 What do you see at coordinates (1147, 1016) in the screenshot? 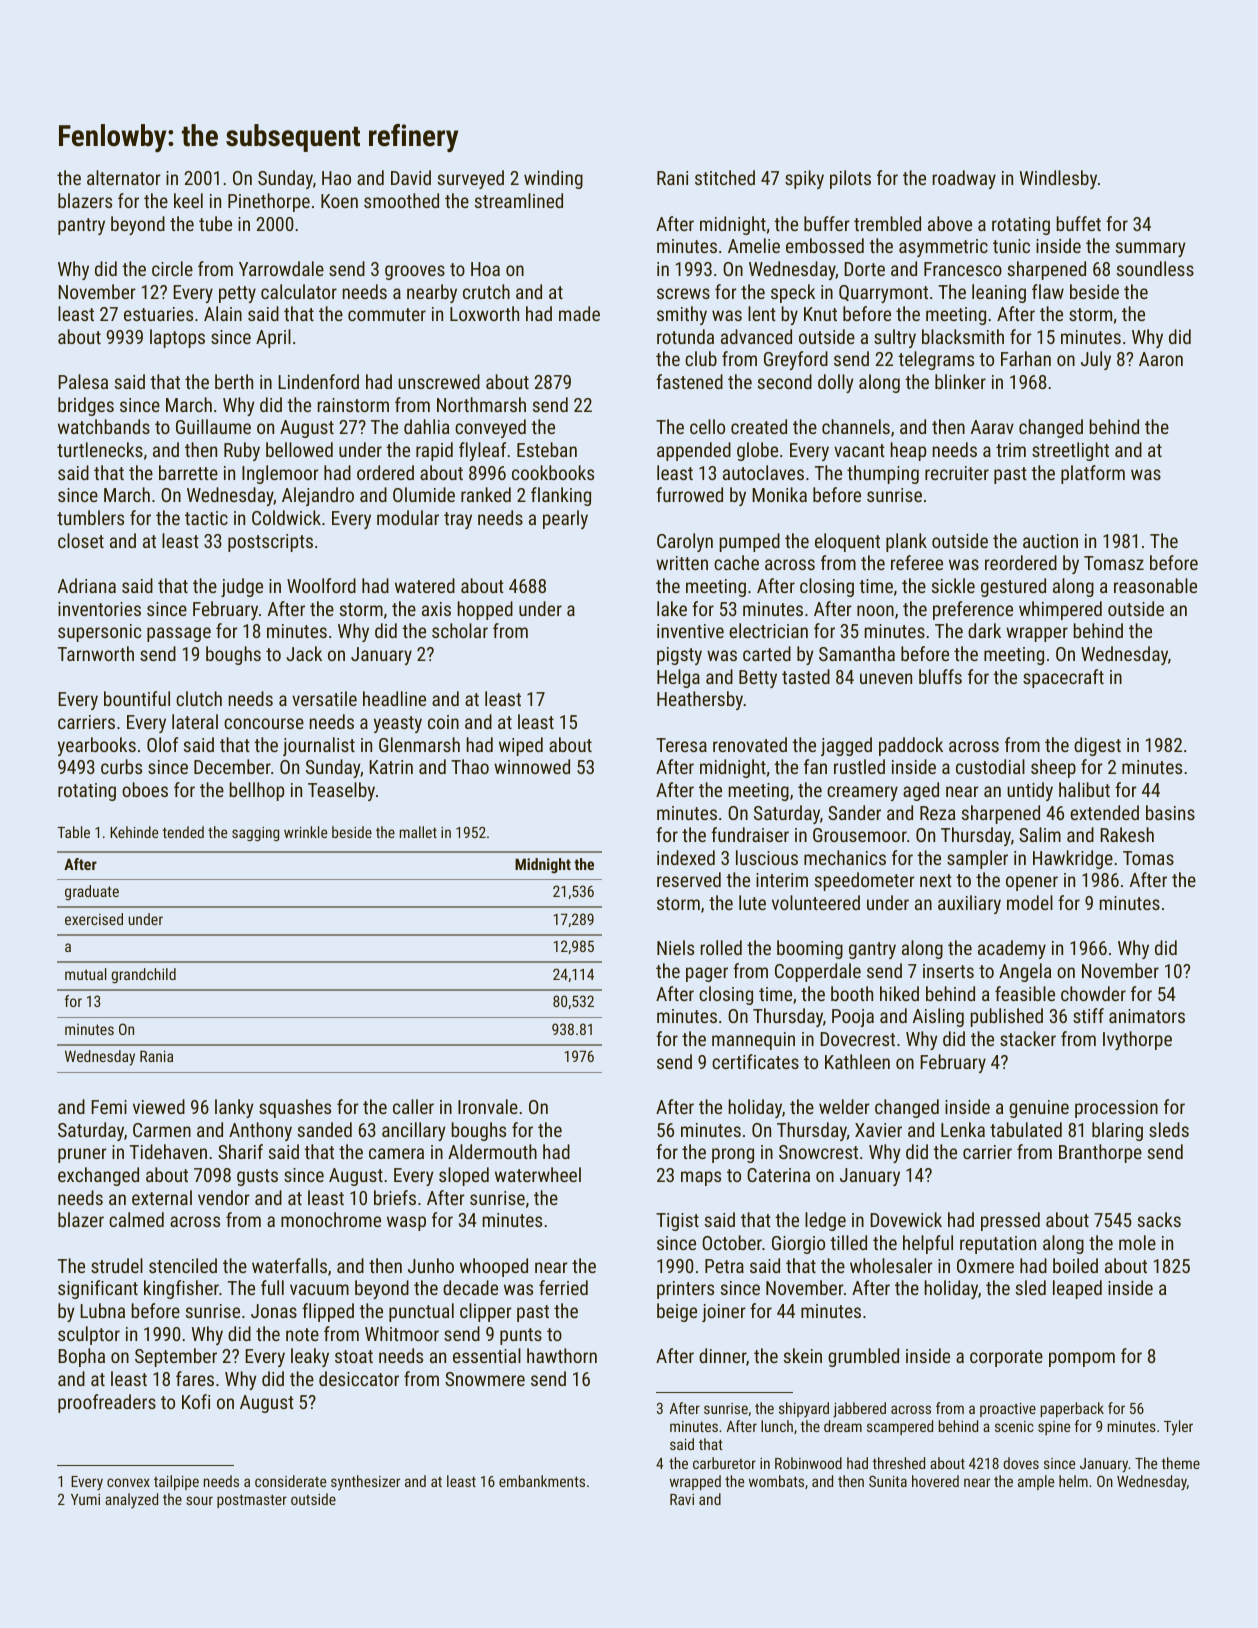
I see `animators` at bounding box center [1147, 1016].
